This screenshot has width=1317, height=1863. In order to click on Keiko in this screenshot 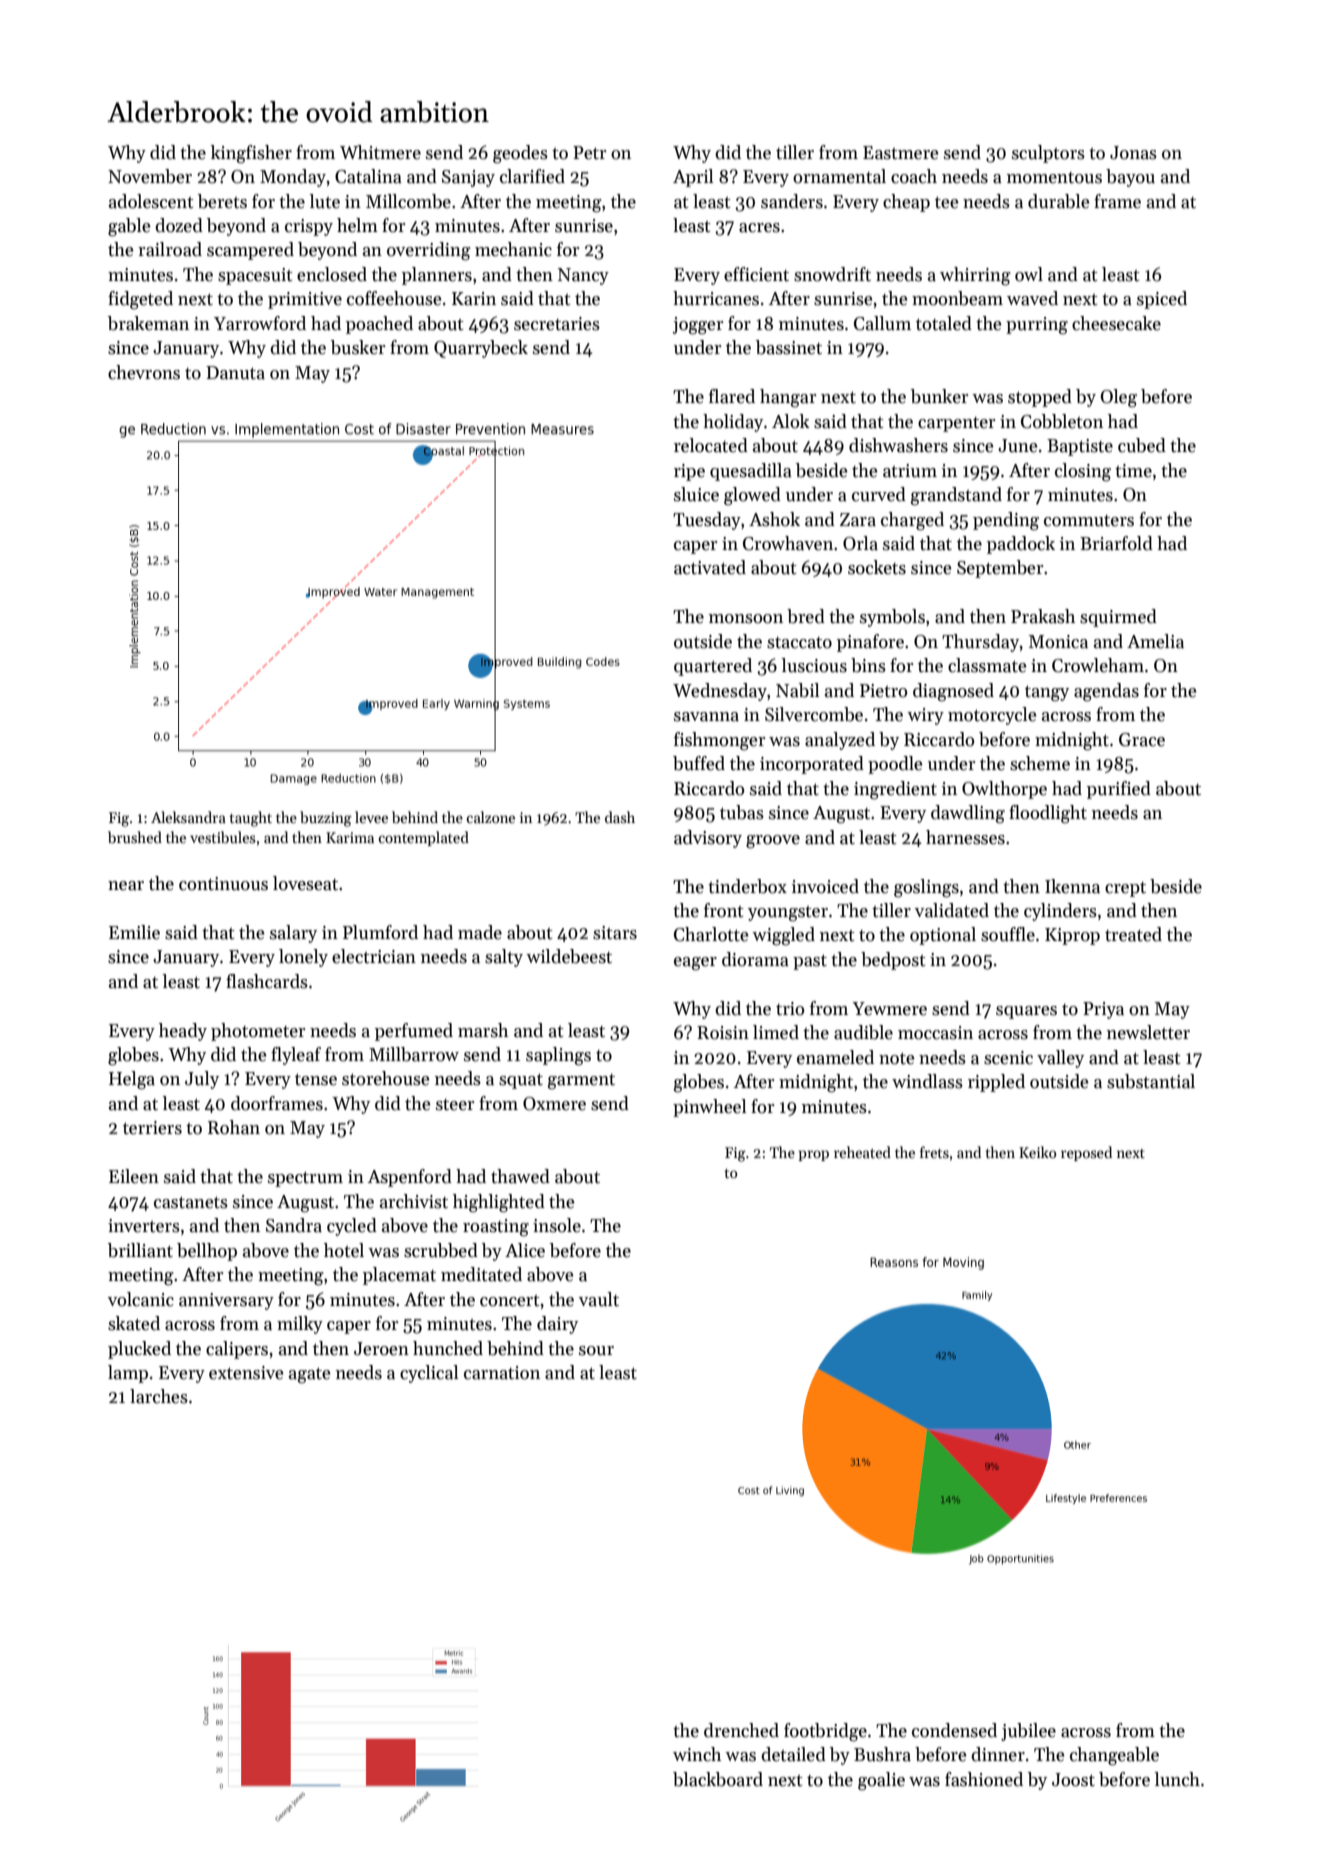, I will do `click(1038, 1152)`.
